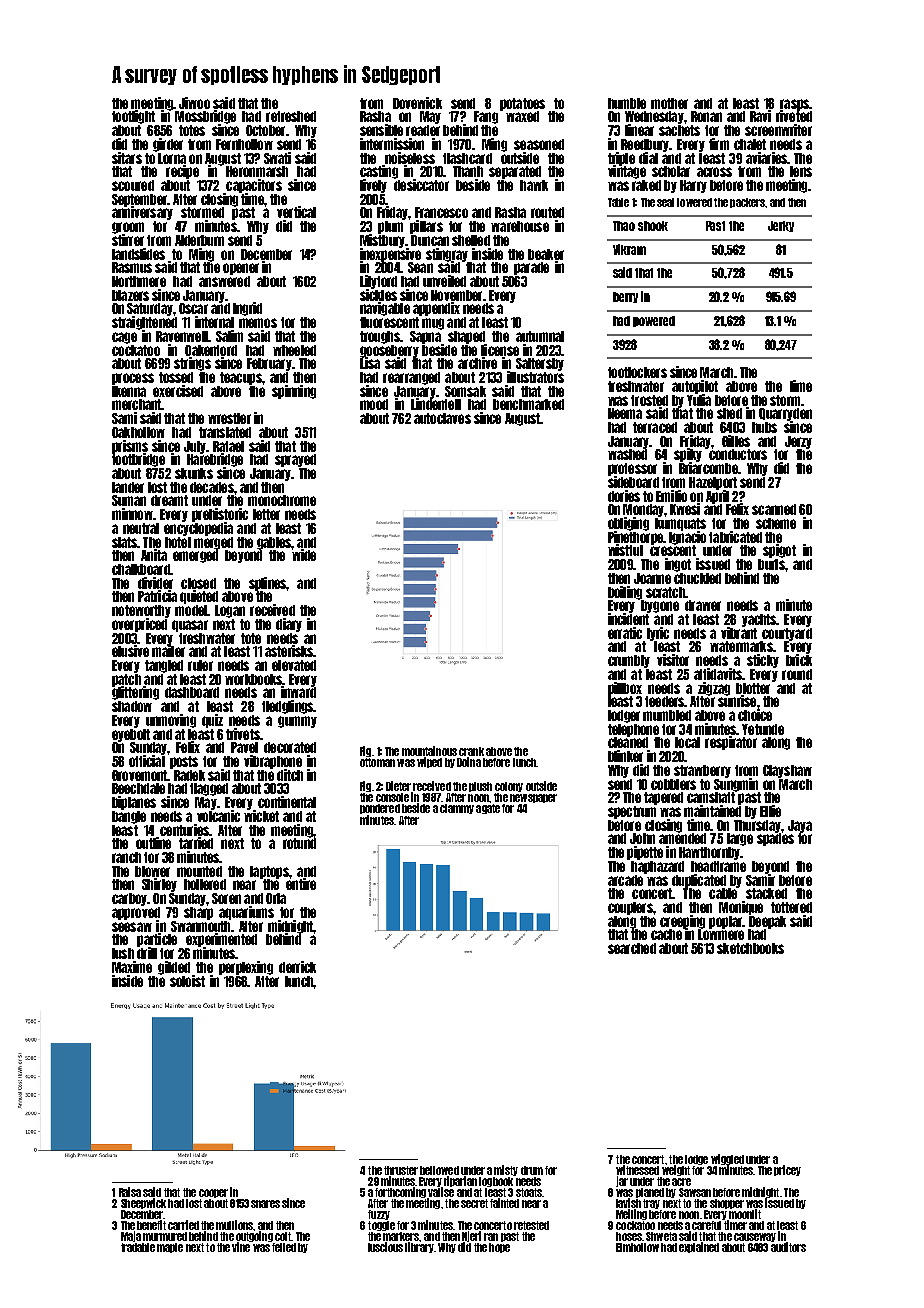  I want to click on library, so click(419, 1248).
